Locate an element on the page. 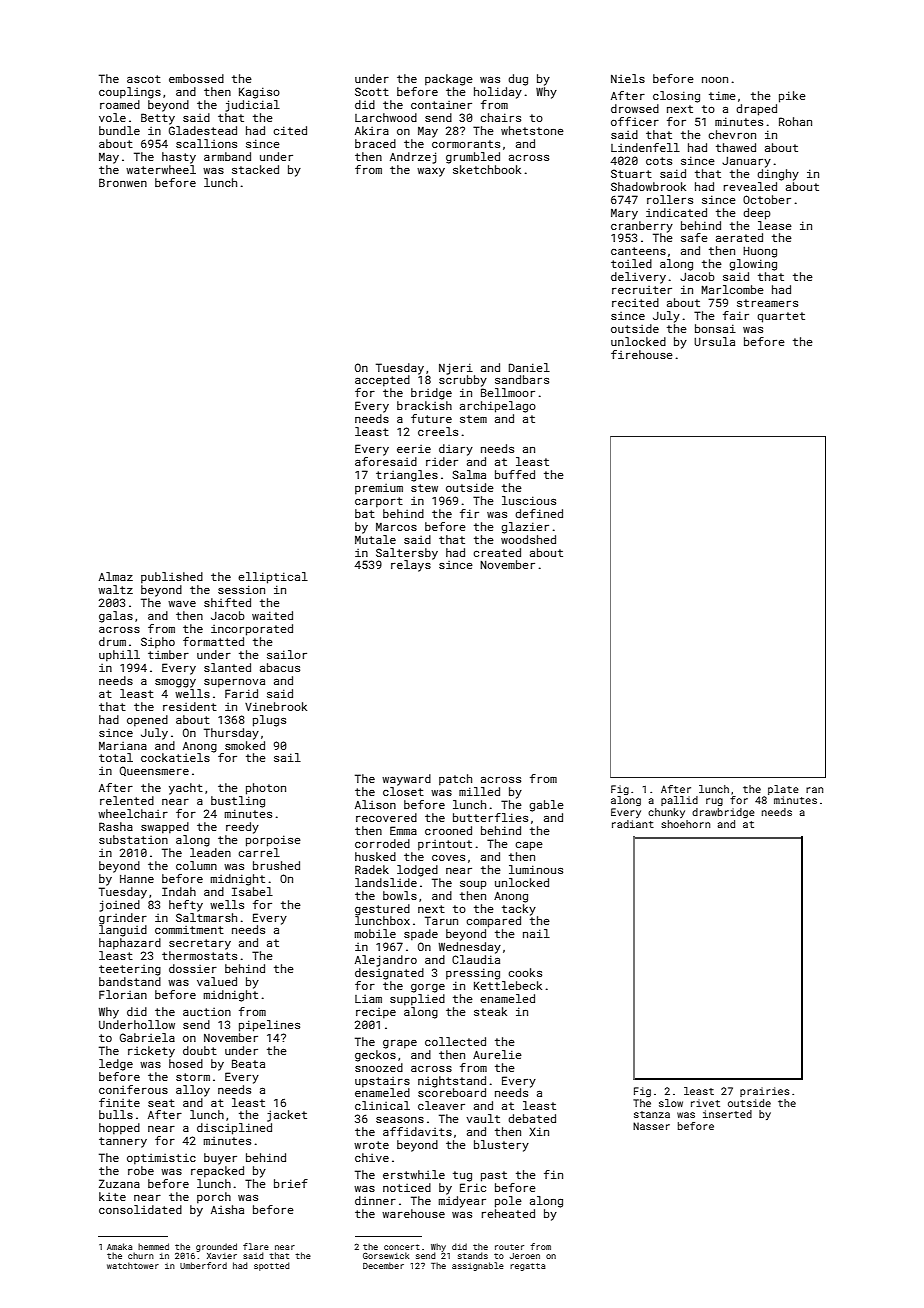  printout is located at coordinates (445, 845).
